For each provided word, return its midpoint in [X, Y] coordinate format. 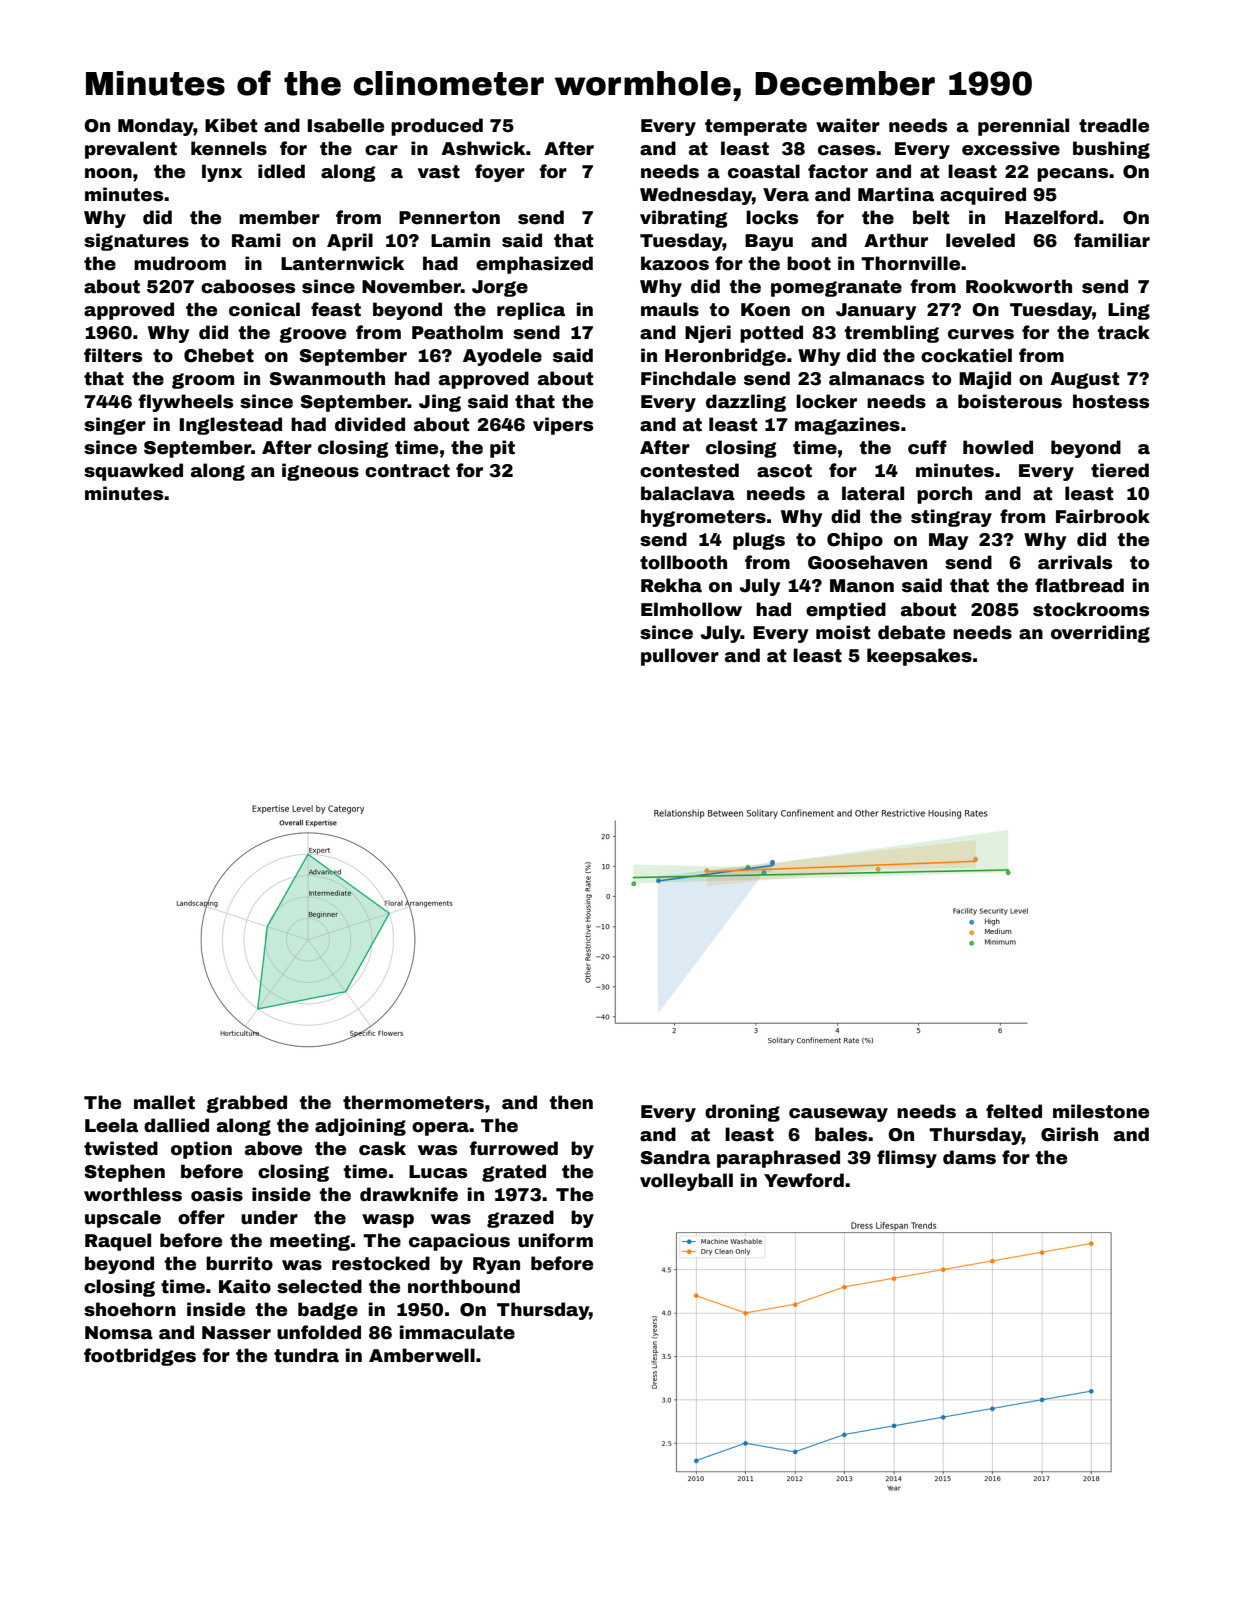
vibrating [684, 219]
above [273, 1148]
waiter [848, 125]
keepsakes [919, 657]
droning [742, 1113]
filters [113, 355]
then [571, 1102]
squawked [133, 472]
